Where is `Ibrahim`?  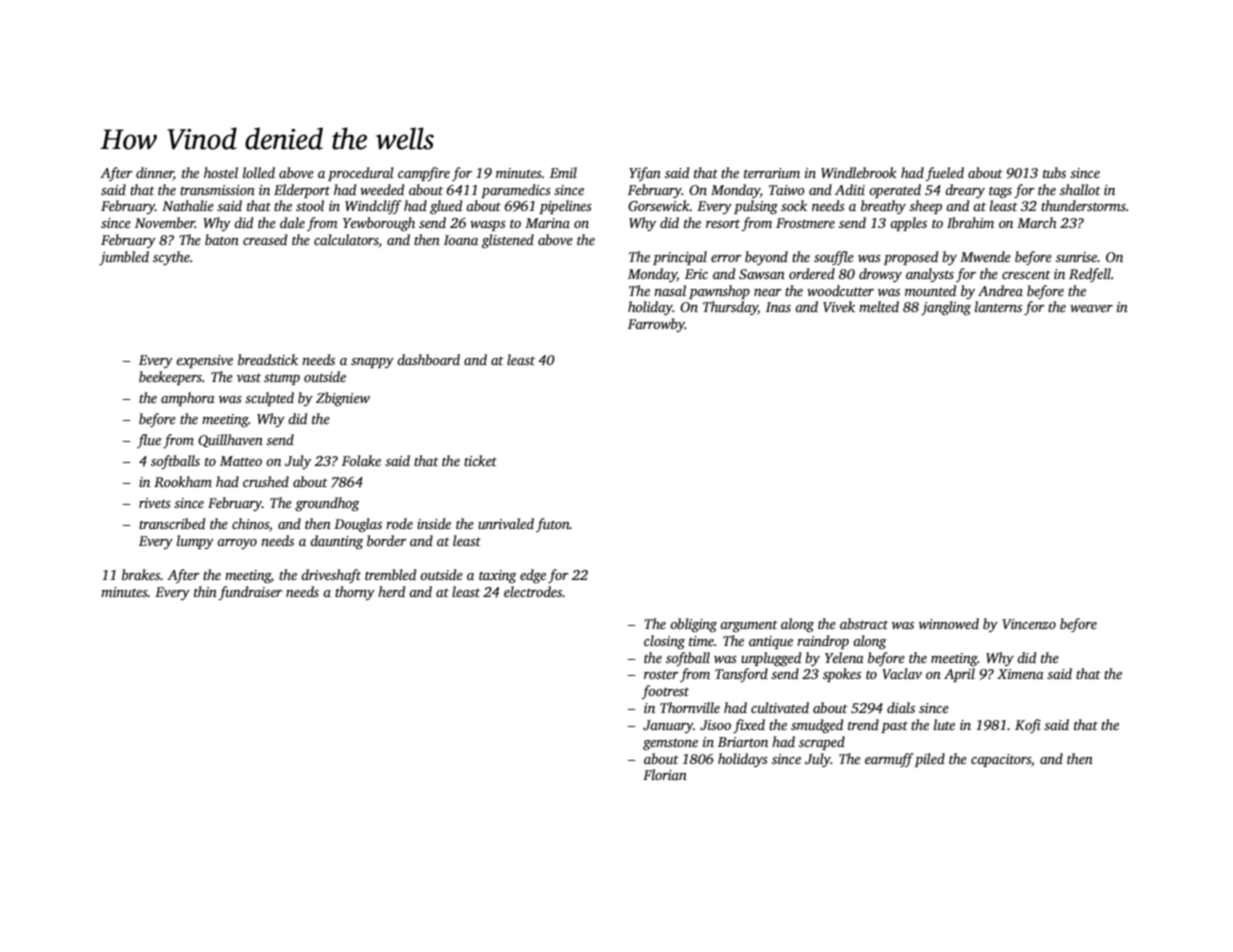 Ibrahim is located at coordinates (970, 222).
